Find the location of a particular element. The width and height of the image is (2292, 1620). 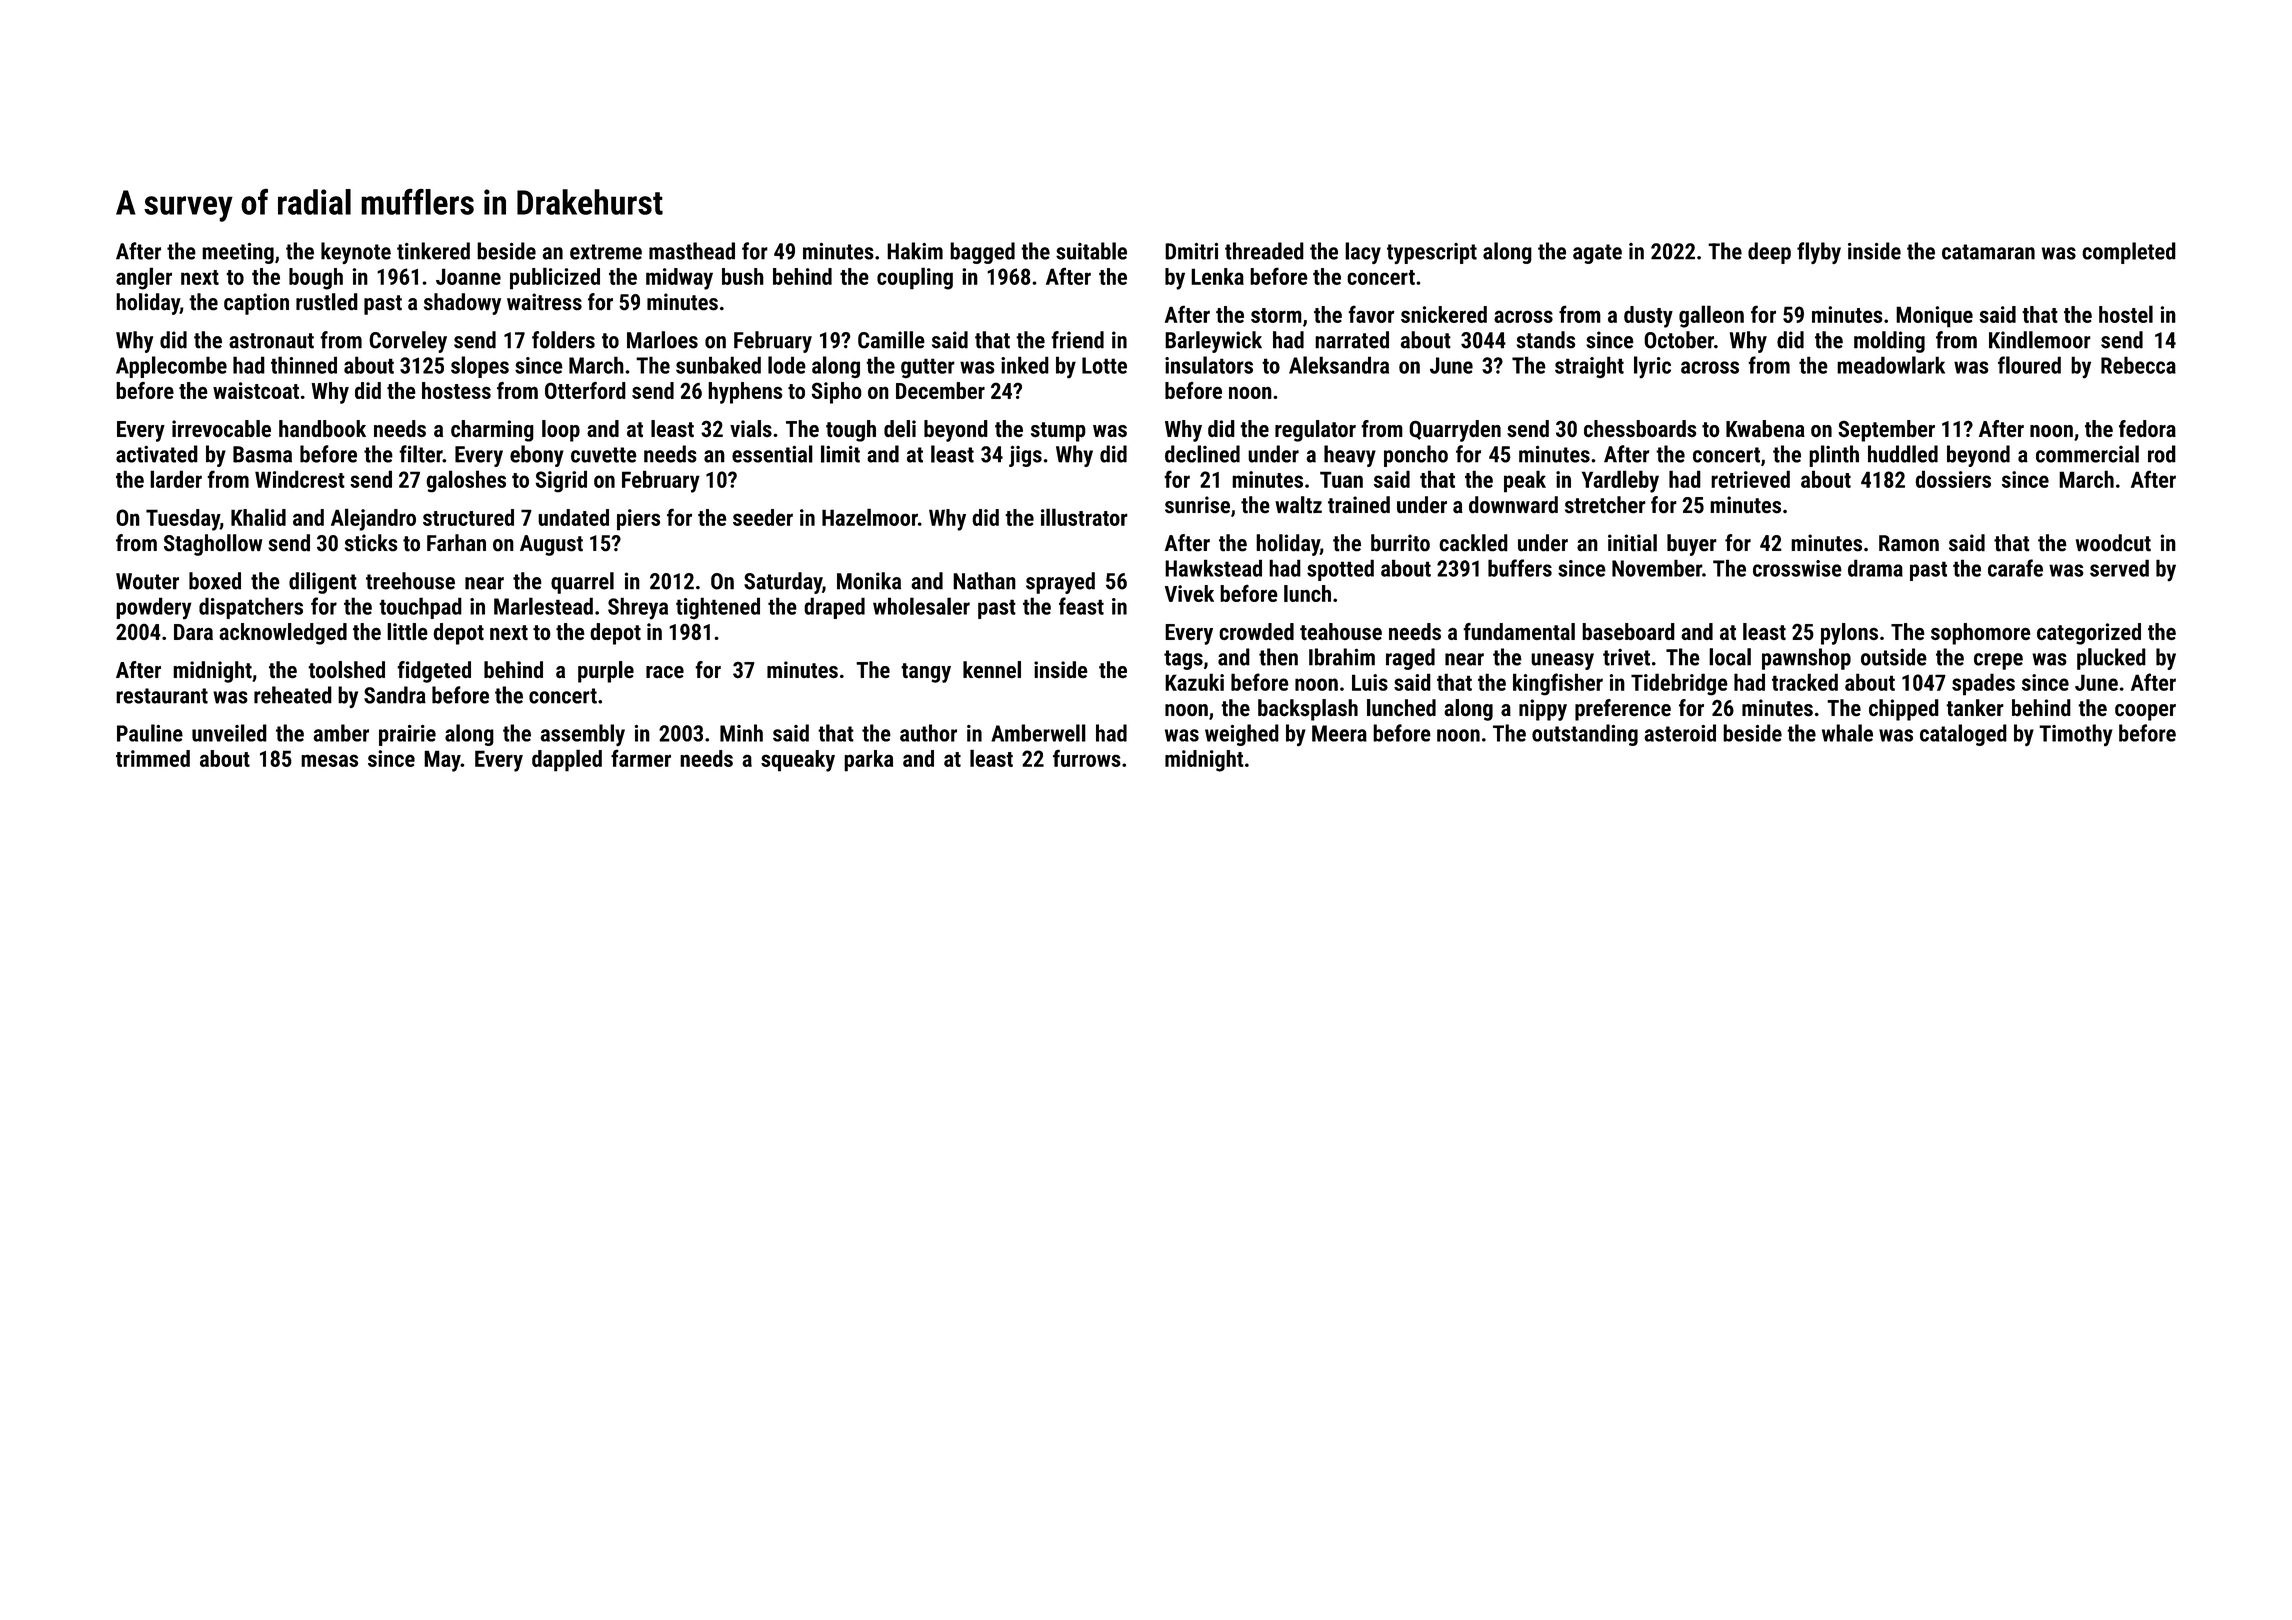

toolshed is located at coordinates (346, 670).
